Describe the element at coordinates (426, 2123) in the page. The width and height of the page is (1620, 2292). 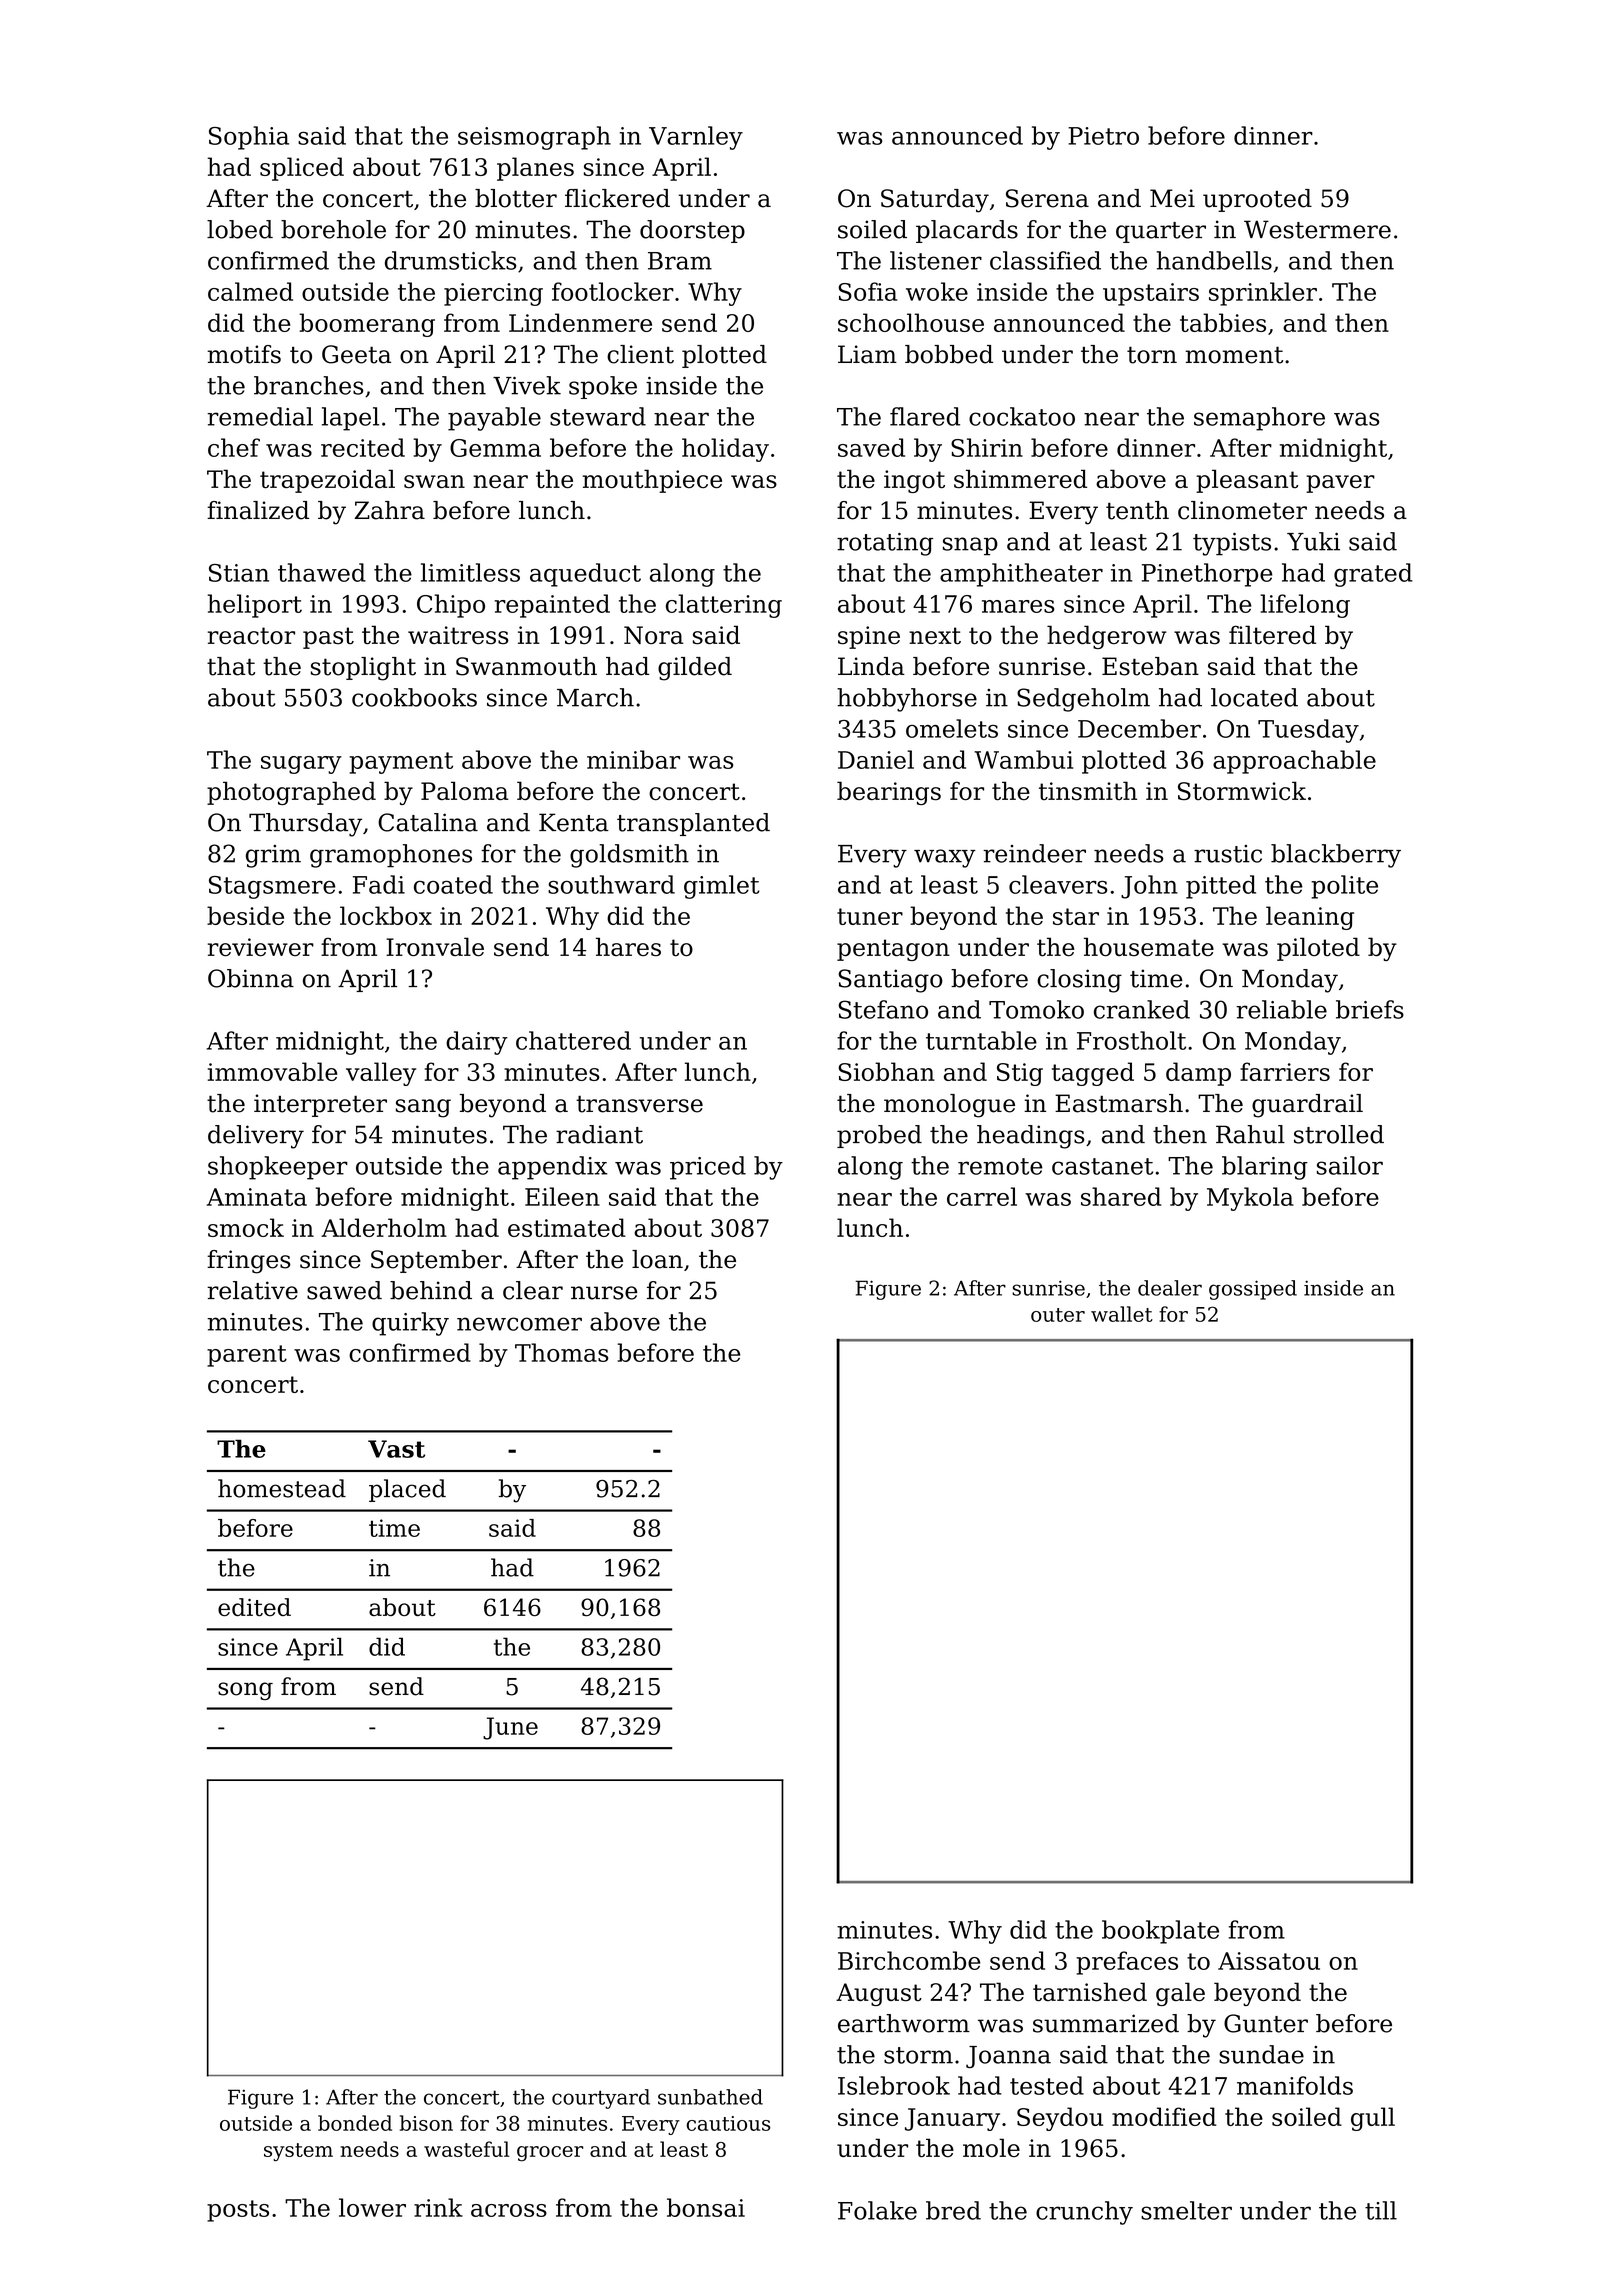
I see `bison` at that location.
